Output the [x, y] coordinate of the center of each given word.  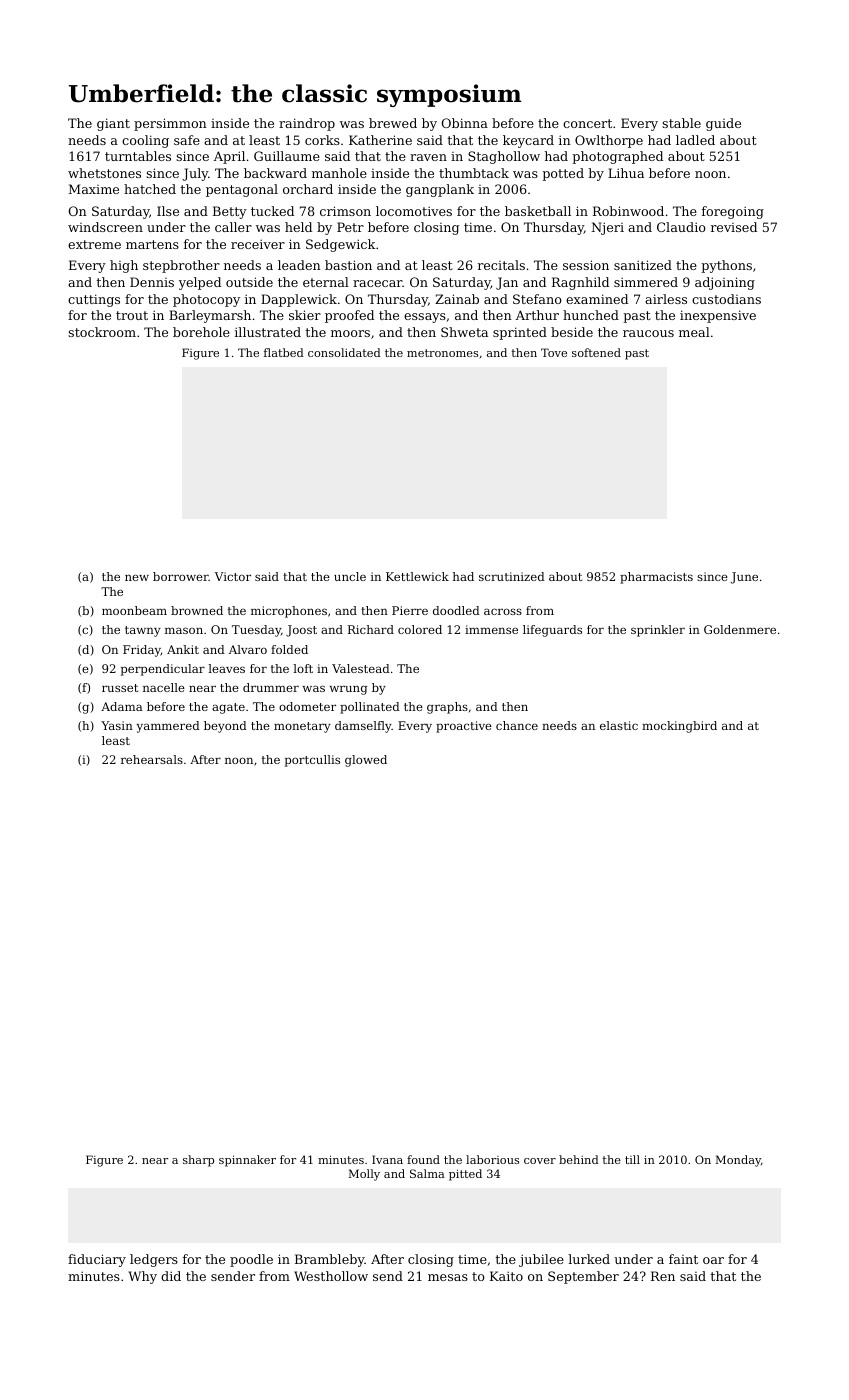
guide [723, 124]
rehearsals [152, 759]
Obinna [464, 123]
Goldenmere [740, 629]
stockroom [102, 332]
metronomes [442, 353]
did [171, 1276]
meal [694, 332]
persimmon [170, 124]
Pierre [410, 610]
